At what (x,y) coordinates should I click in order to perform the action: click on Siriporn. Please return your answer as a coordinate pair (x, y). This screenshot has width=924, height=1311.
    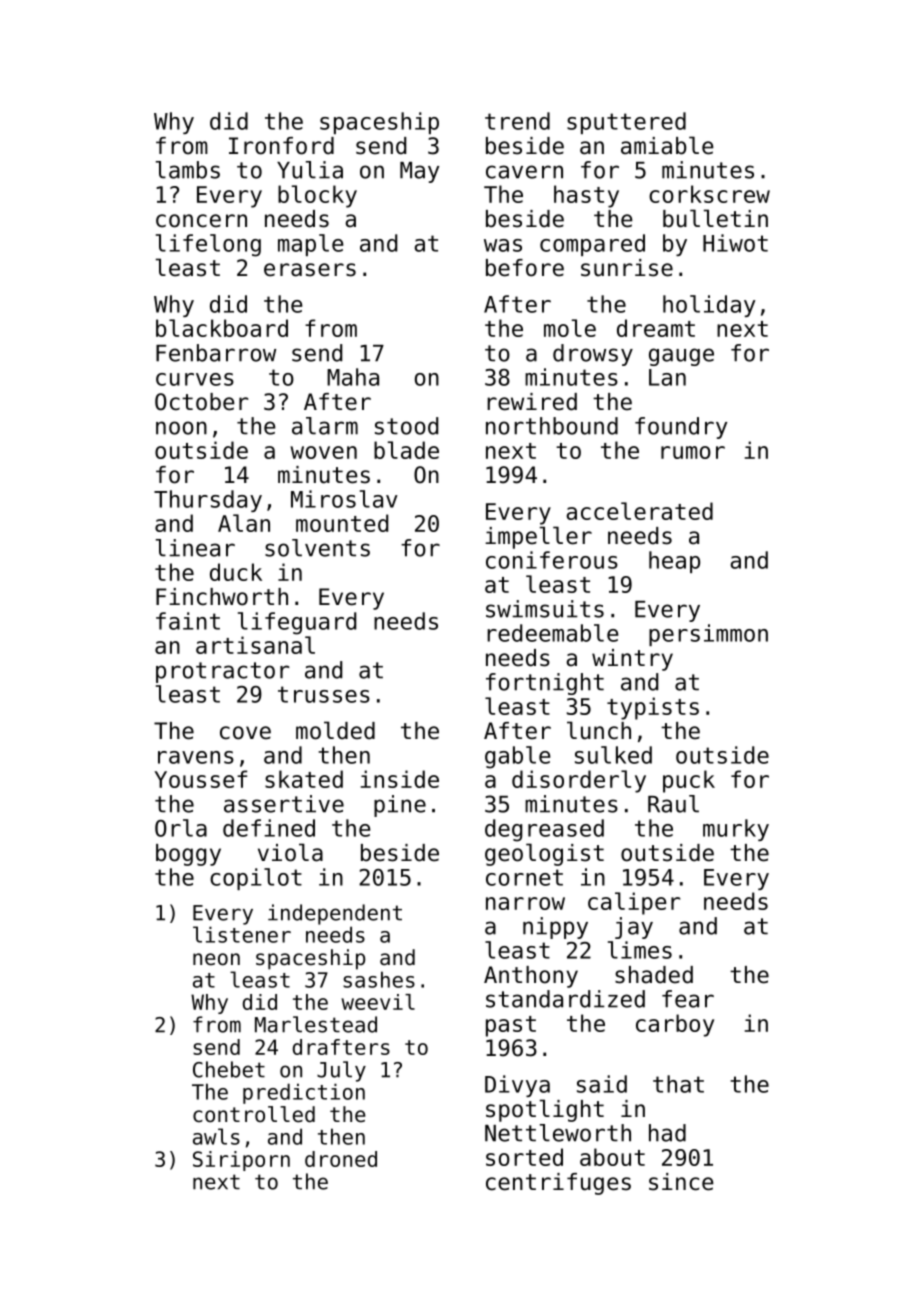
    Looking at the image, I should click on (241, 1161).
